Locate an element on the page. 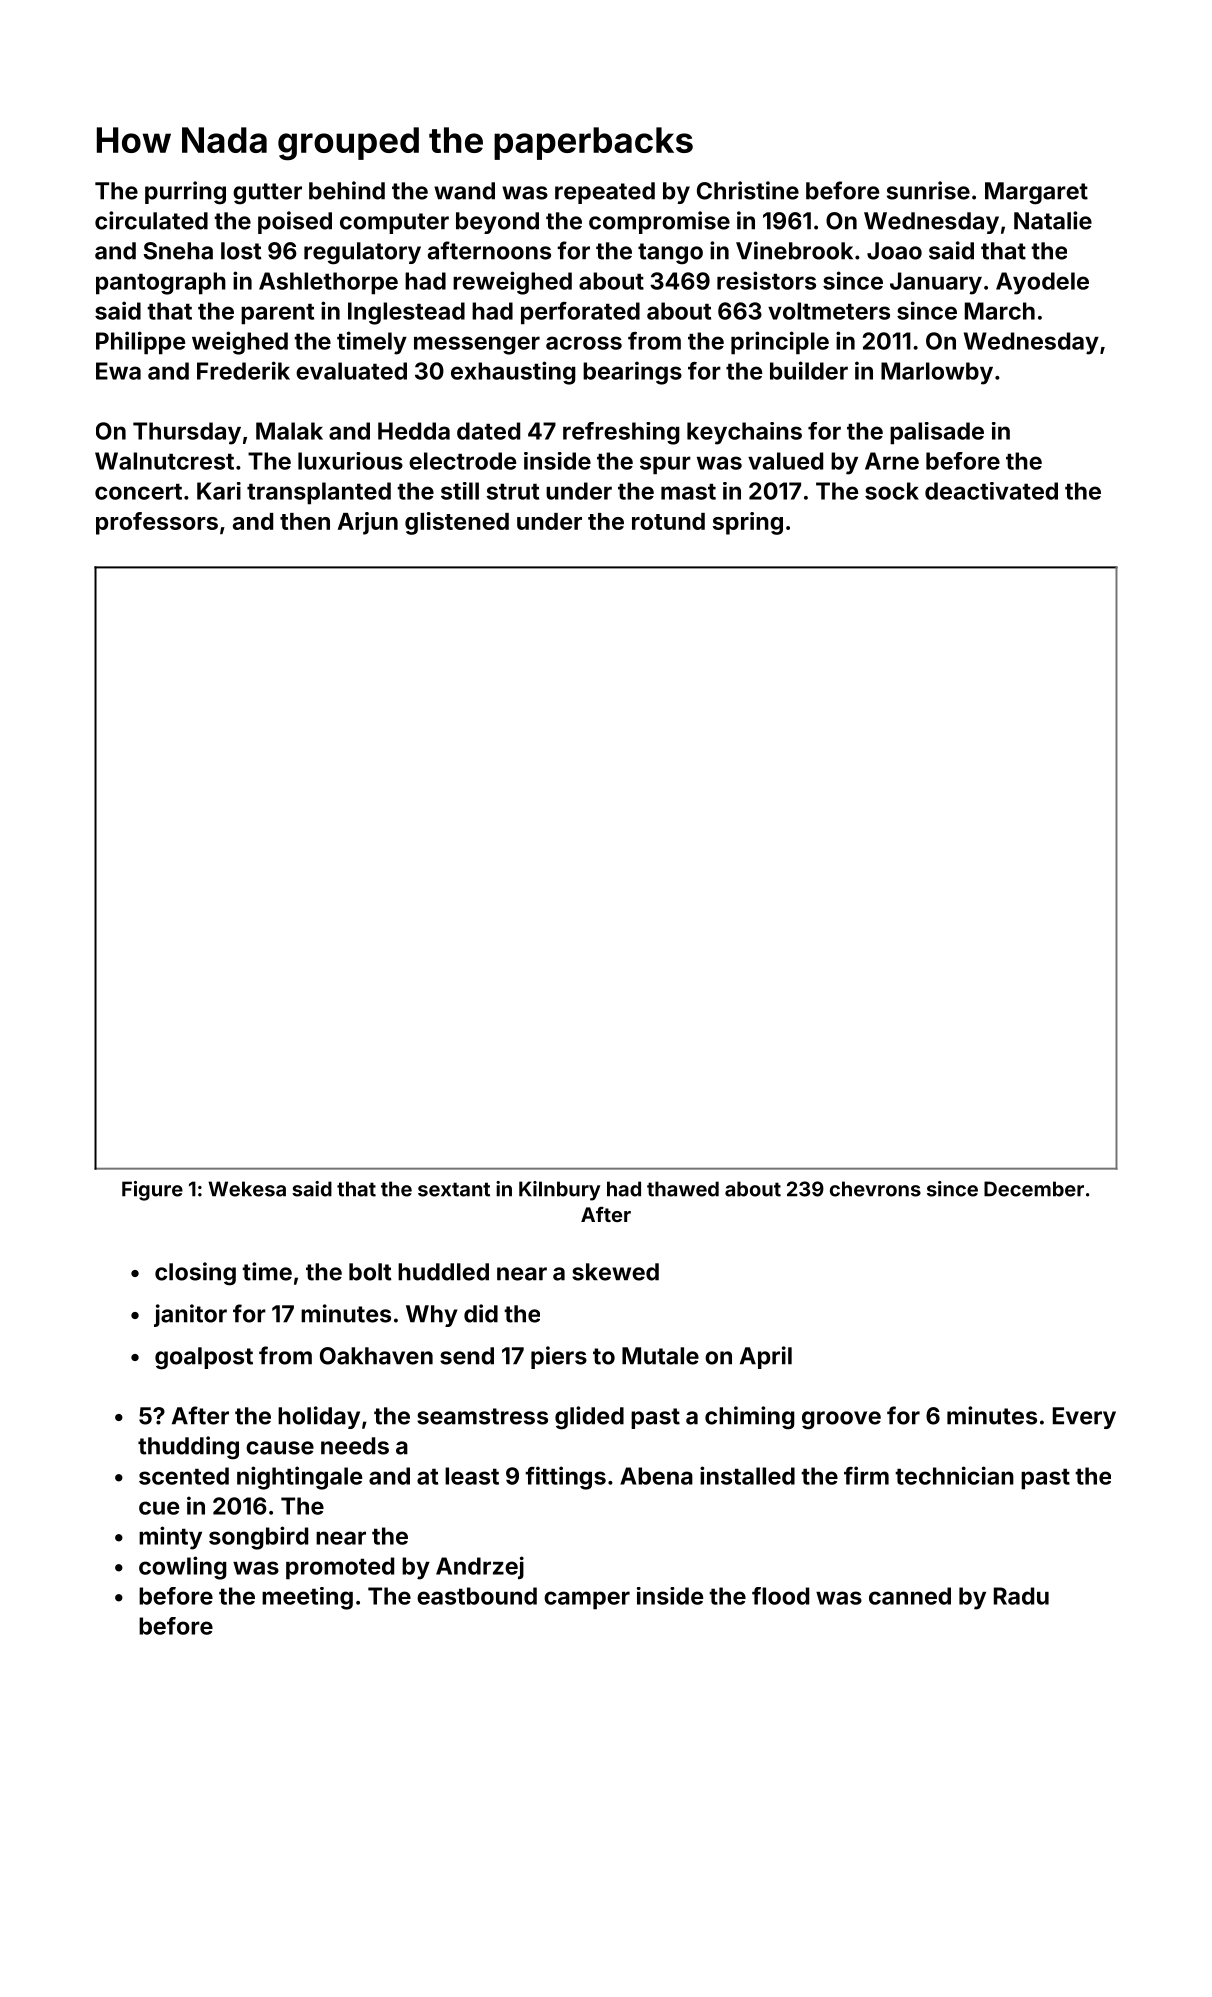 Image resolution: width=1212 pixels, height=1997 pixels. flood is located at coordinates (780, 1596).
